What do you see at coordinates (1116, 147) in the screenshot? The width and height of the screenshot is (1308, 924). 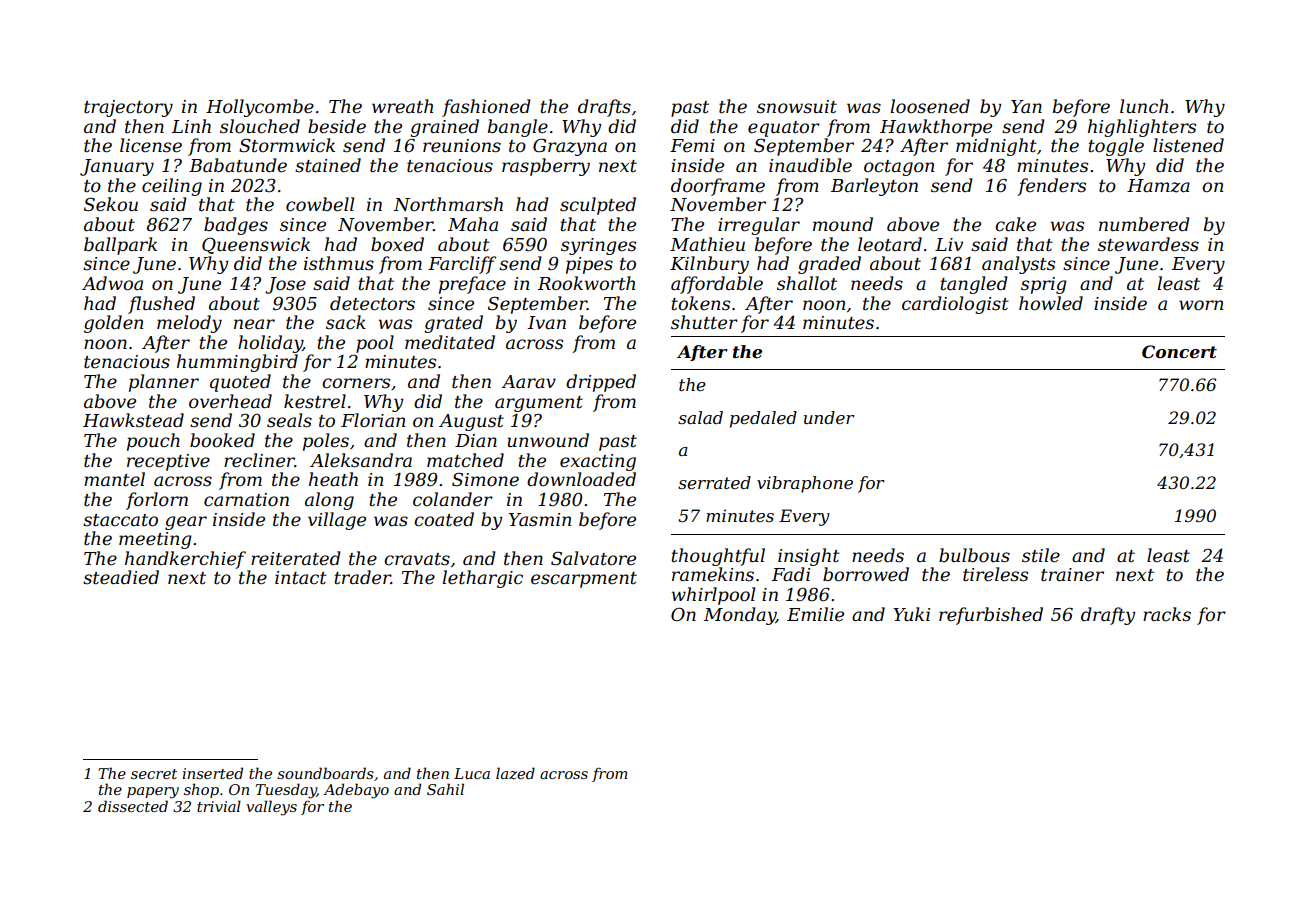 I see `toggle` at bounding box center [1116, 147].
